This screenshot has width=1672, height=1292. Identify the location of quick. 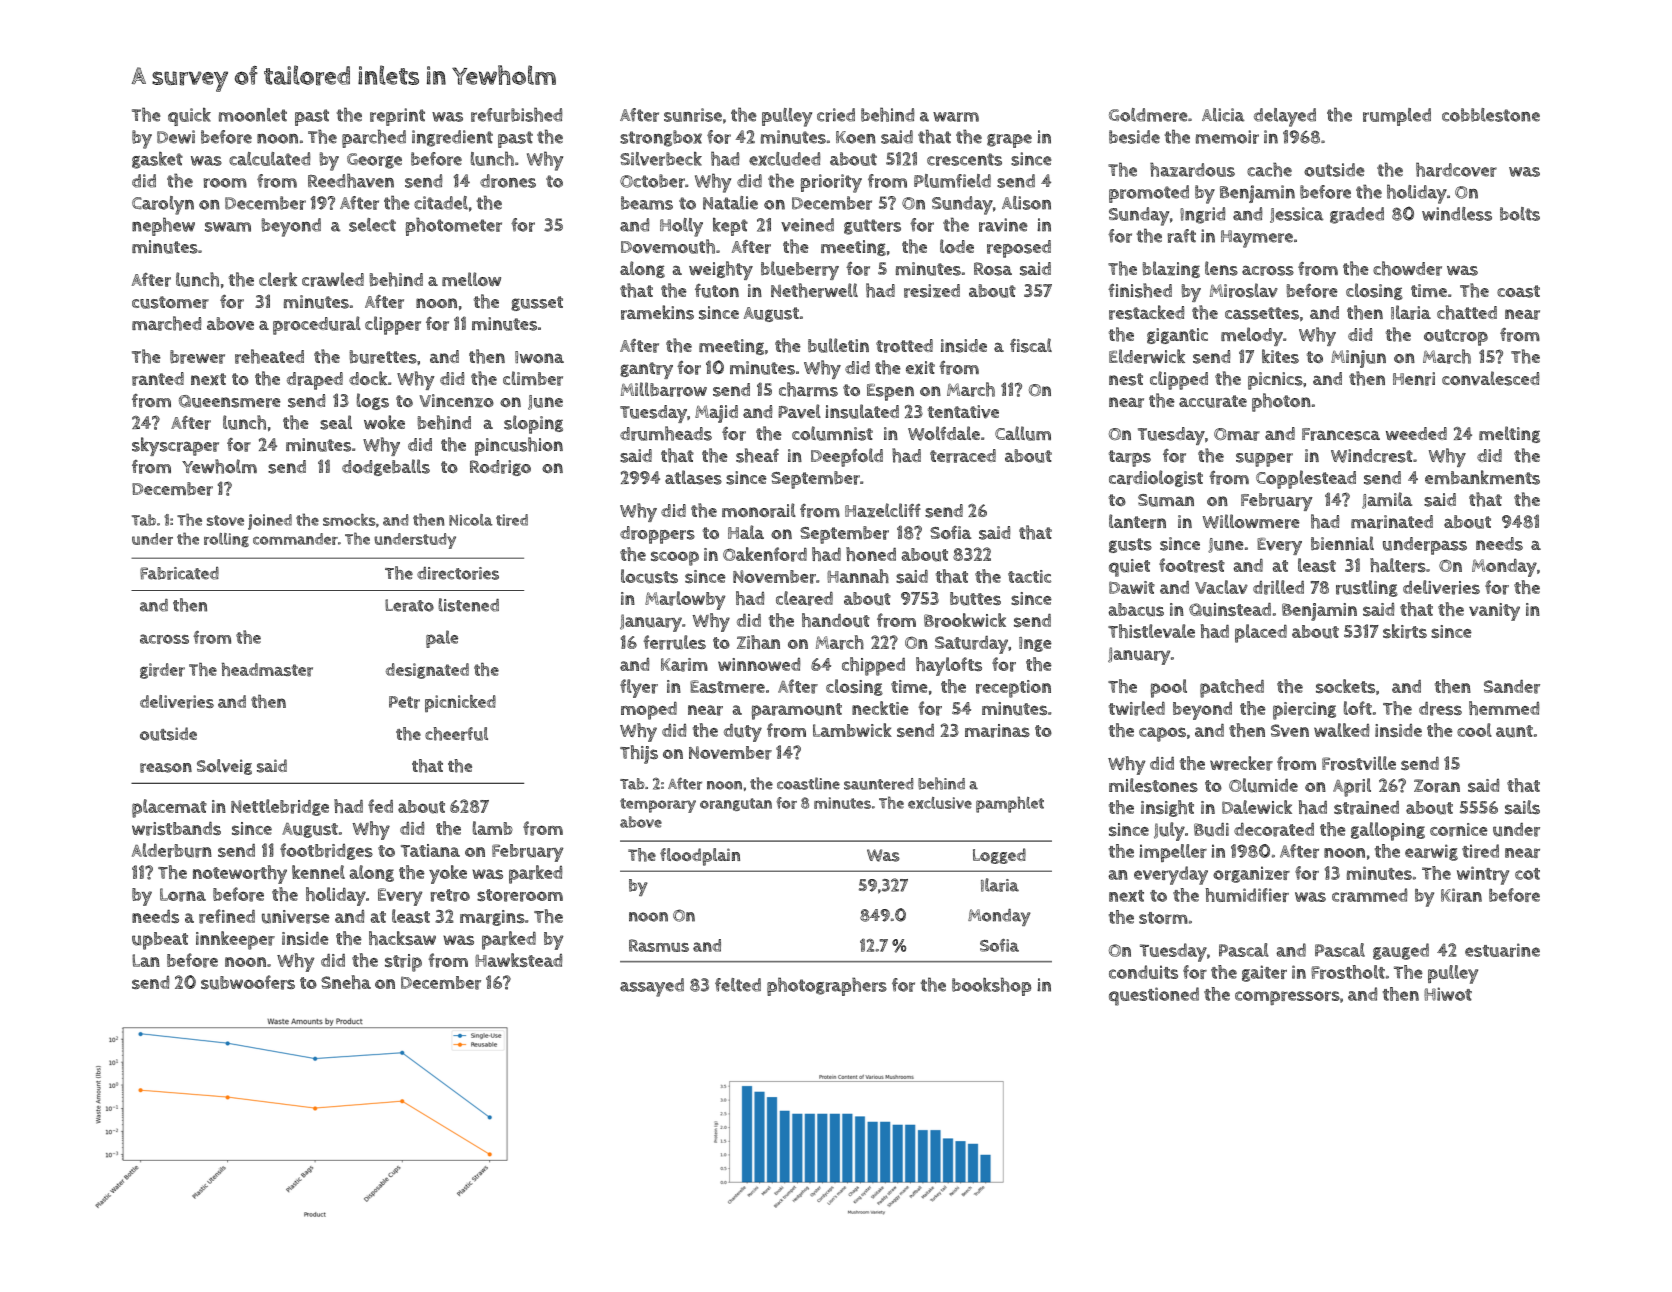
(189, 117).
